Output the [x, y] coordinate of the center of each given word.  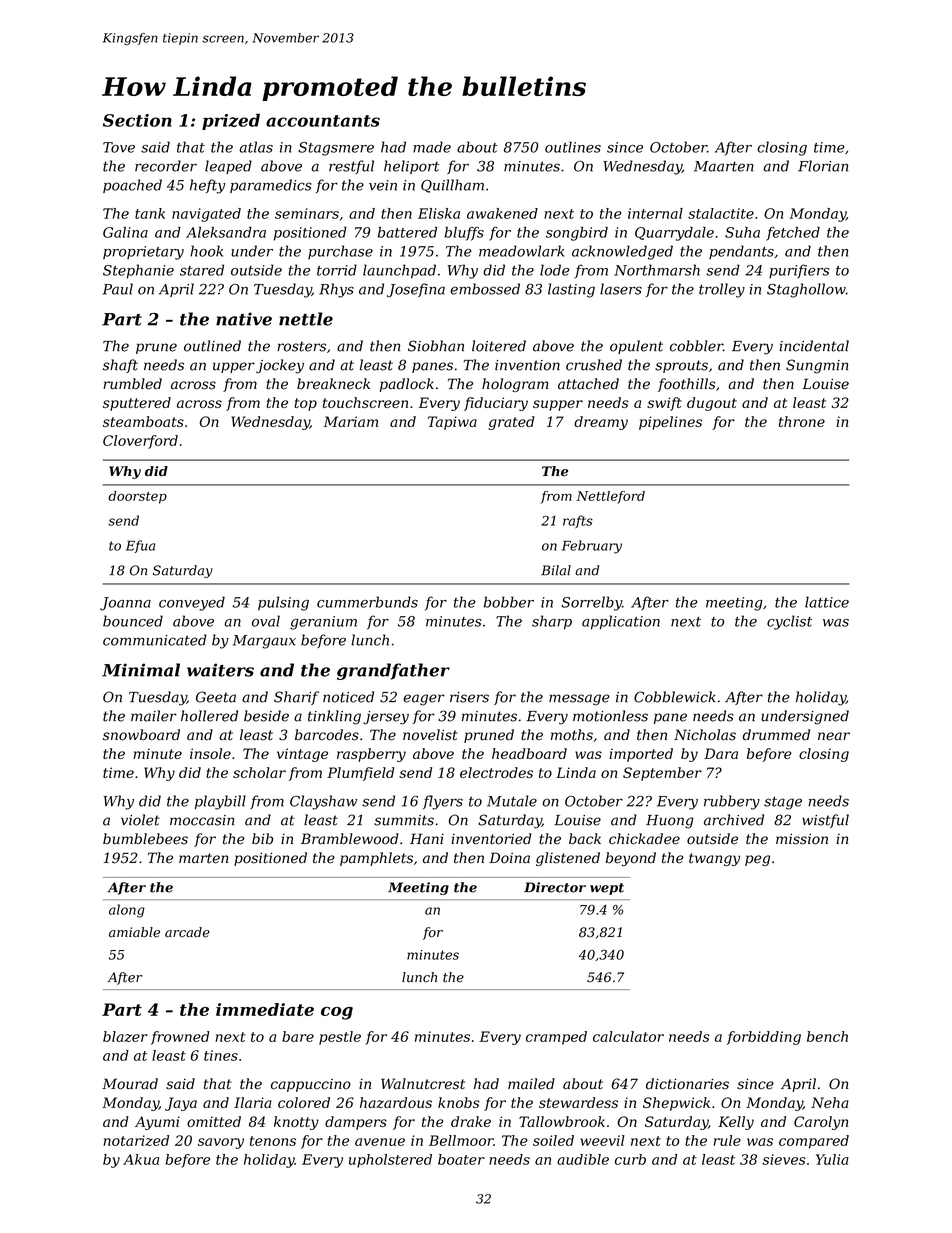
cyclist [789, 622]
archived [734, 820]
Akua [141, 1159]
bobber [509, 602]
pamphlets [376, 859]
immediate [265, 1009]
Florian [823, 166]
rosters [301, 346]
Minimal [141, 670]
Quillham [452, 186]
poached [132, 186]
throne [802, 421]
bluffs [464, 234]
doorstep [137, 497]
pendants [741, 252]
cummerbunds [367, 602]
